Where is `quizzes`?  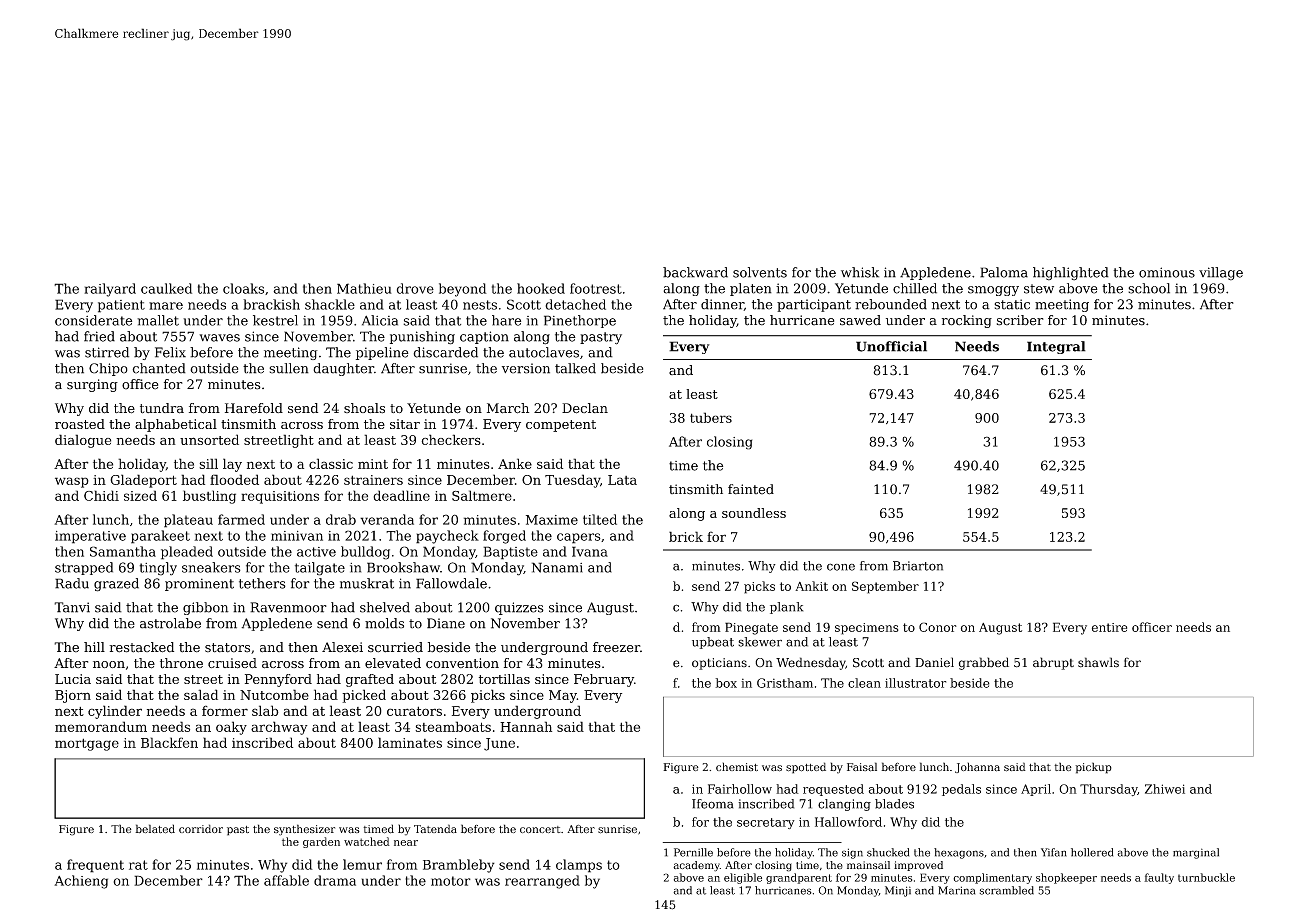 quizzes is located at coordinates (519, 608).
